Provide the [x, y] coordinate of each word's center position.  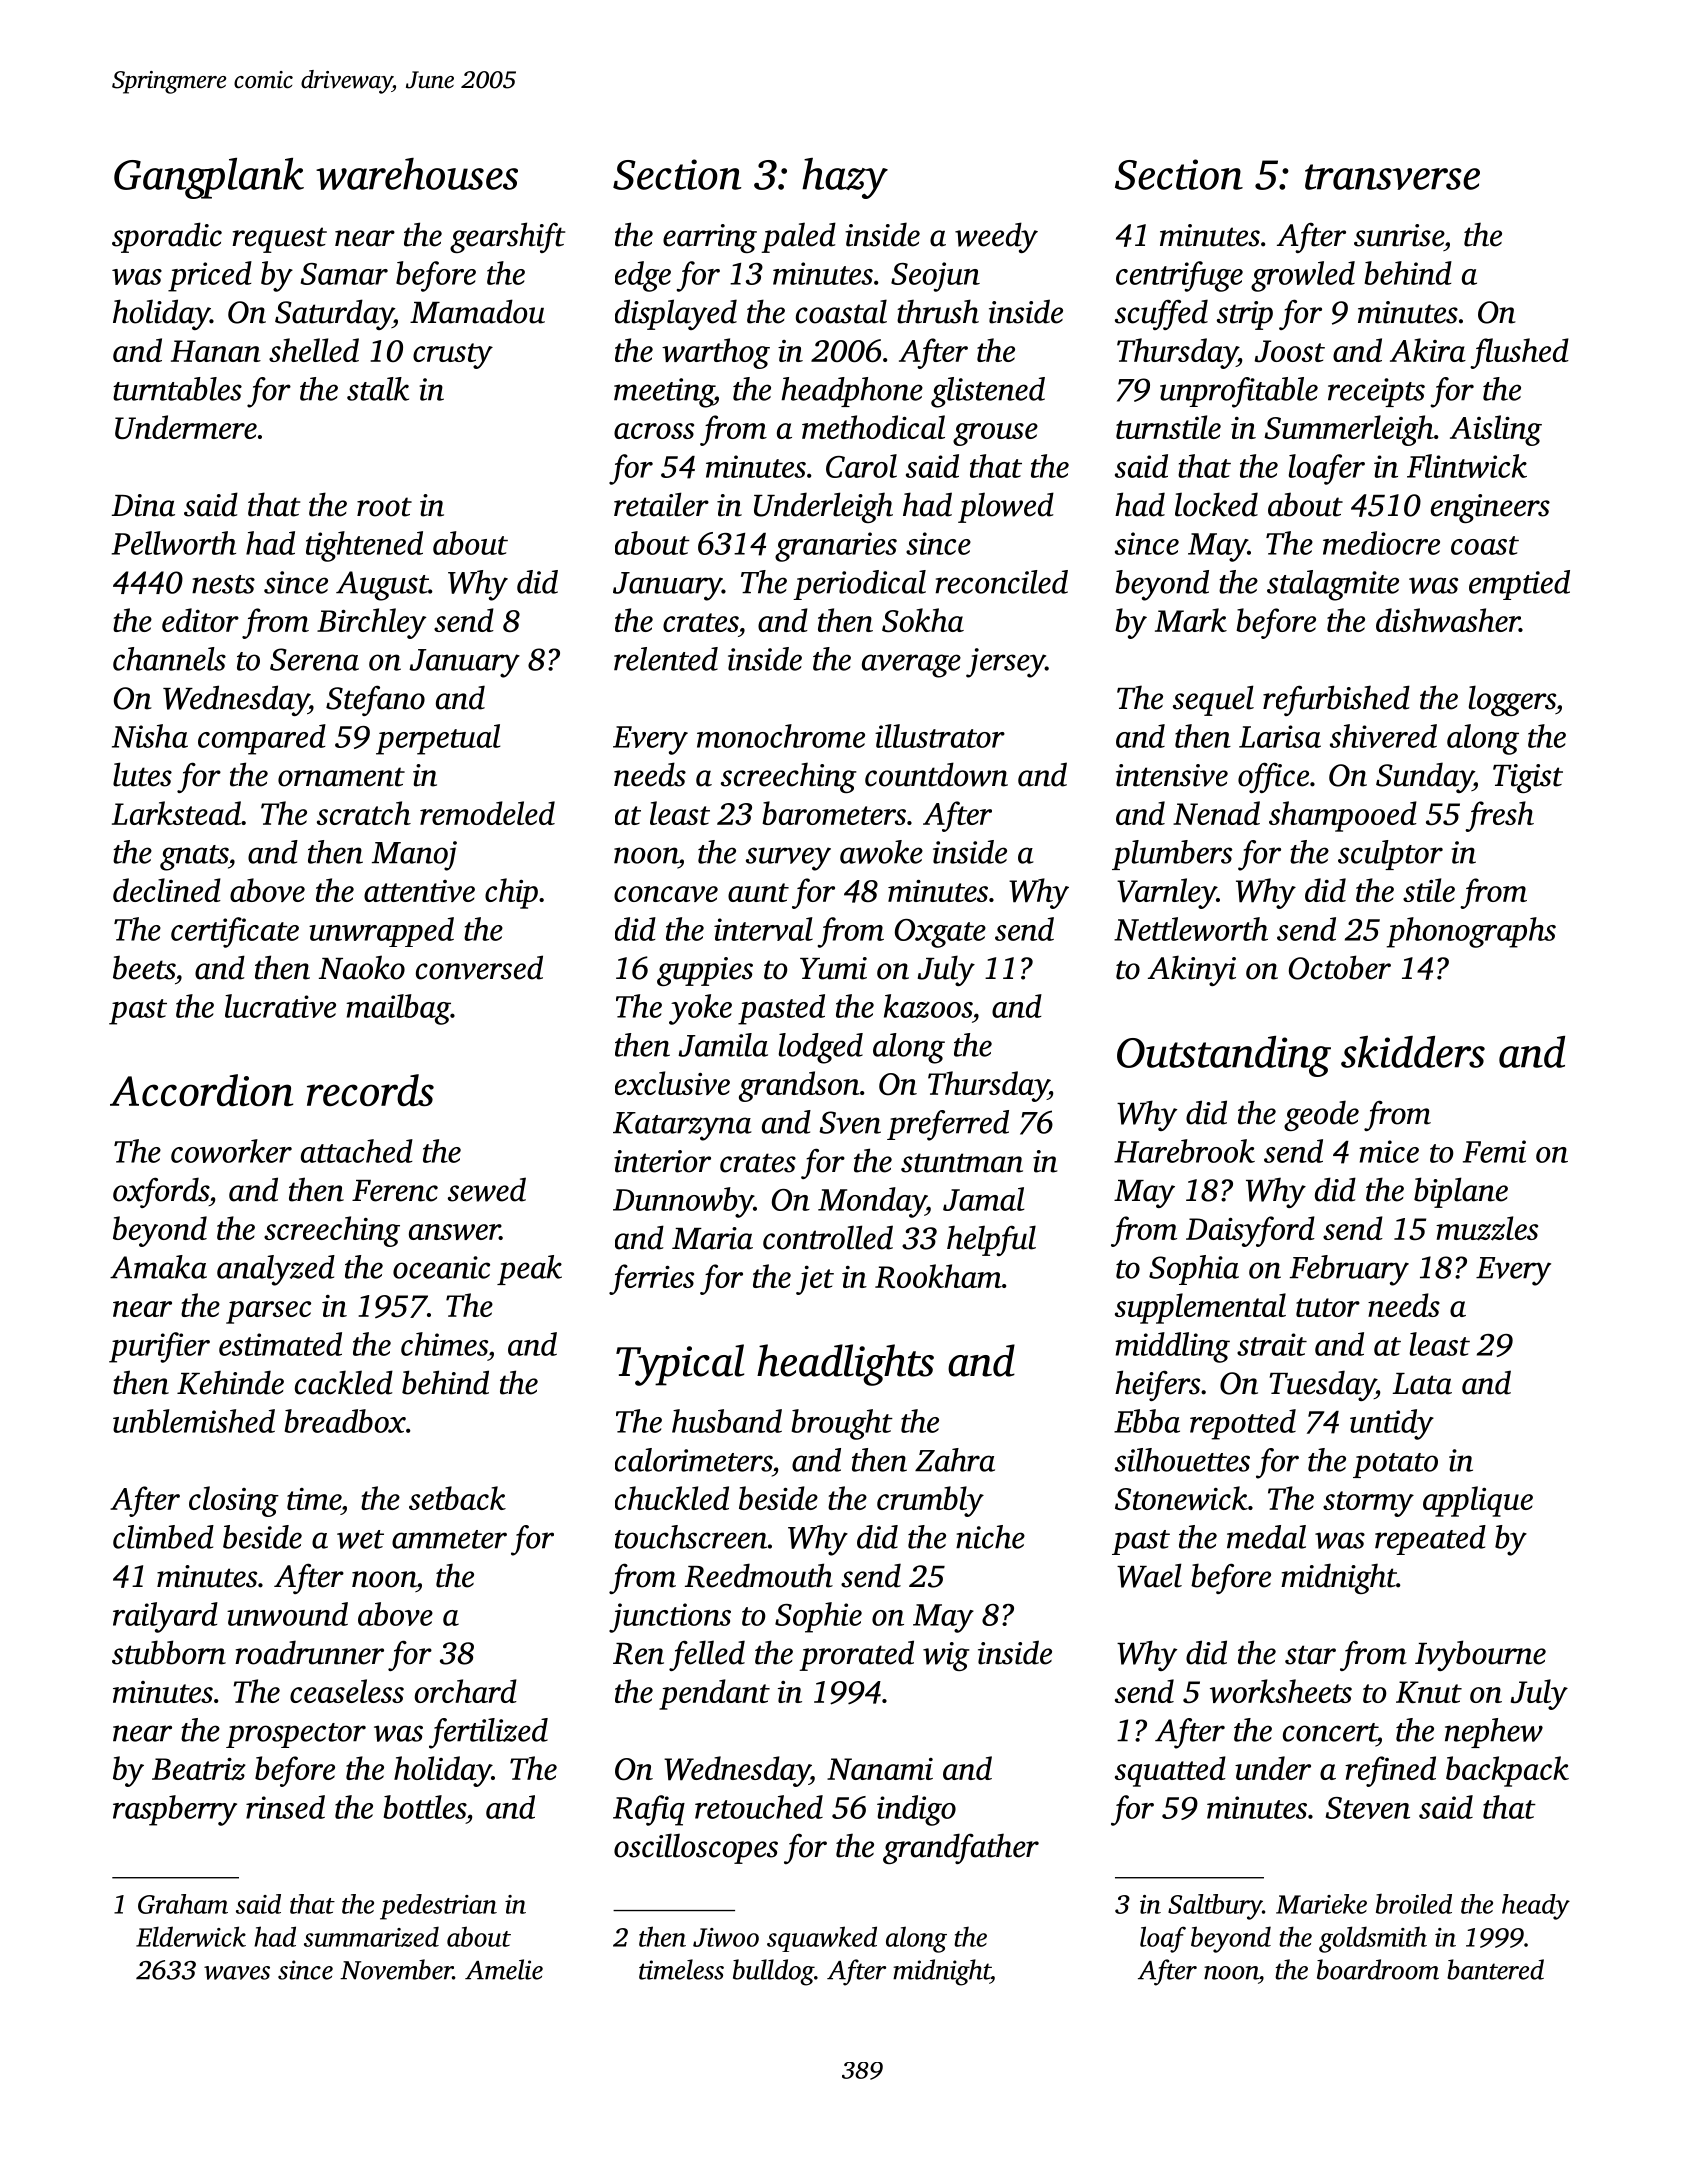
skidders [1413, 1052]
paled [798, 237]
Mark [1191, 620]
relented [666, 659]
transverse [1392, 177]
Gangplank [209, 178]
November [396, 1969]
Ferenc [395, 1191]
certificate [235, 932]
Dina [143, 505]
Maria [712, 1238]
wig [946, 1656]
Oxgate [940, 933]
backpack [1507, 1771]
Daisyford [1250, 1231]
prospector [296, 1735]
